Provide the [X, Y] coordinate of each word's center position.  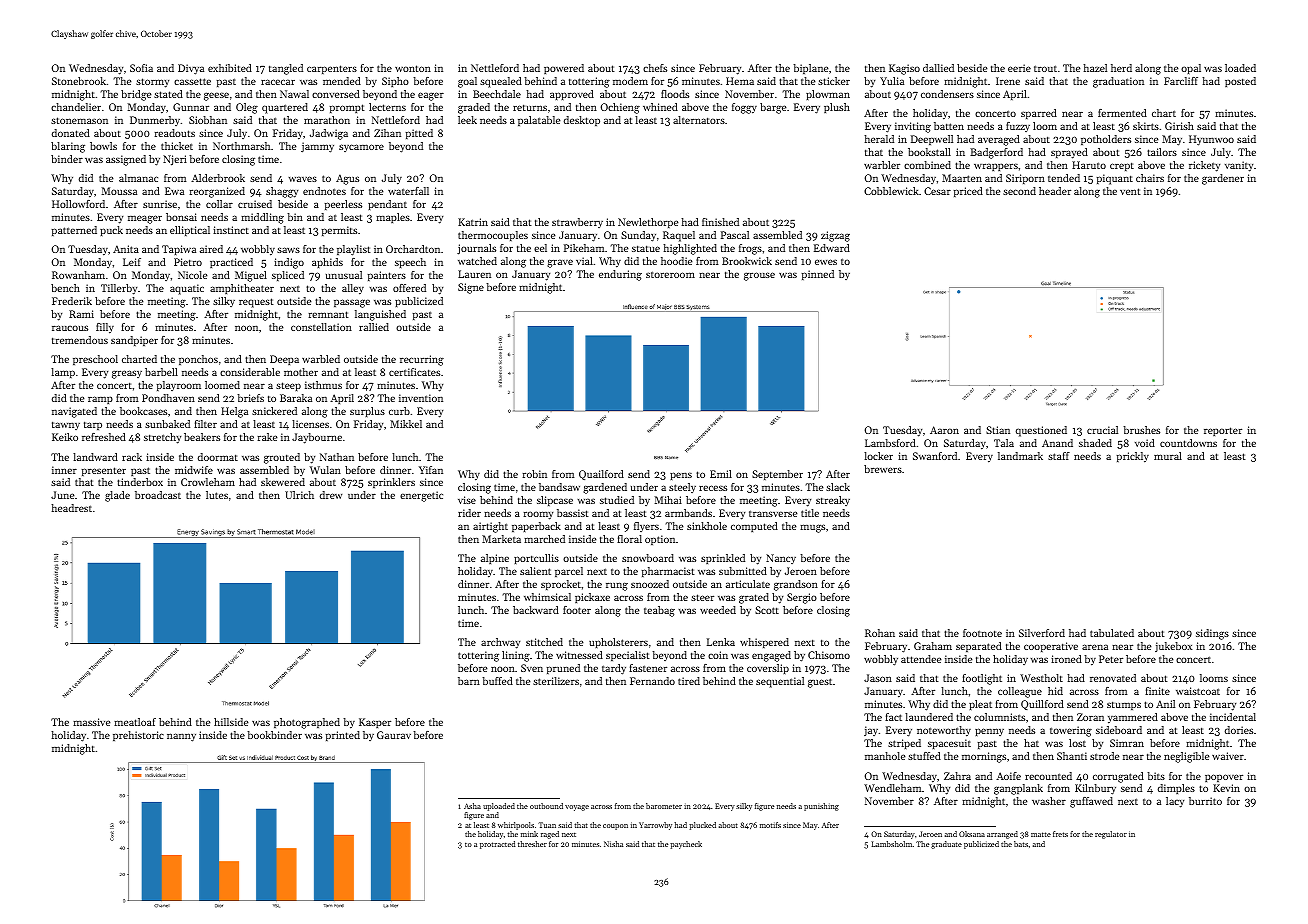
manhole [885, 756]
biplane [810, 69]
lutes [217, 495]
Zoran [1090, 717]
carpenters [332, 69]
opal [1191, 69]
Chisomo [829, 655]
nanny [181, 737]
